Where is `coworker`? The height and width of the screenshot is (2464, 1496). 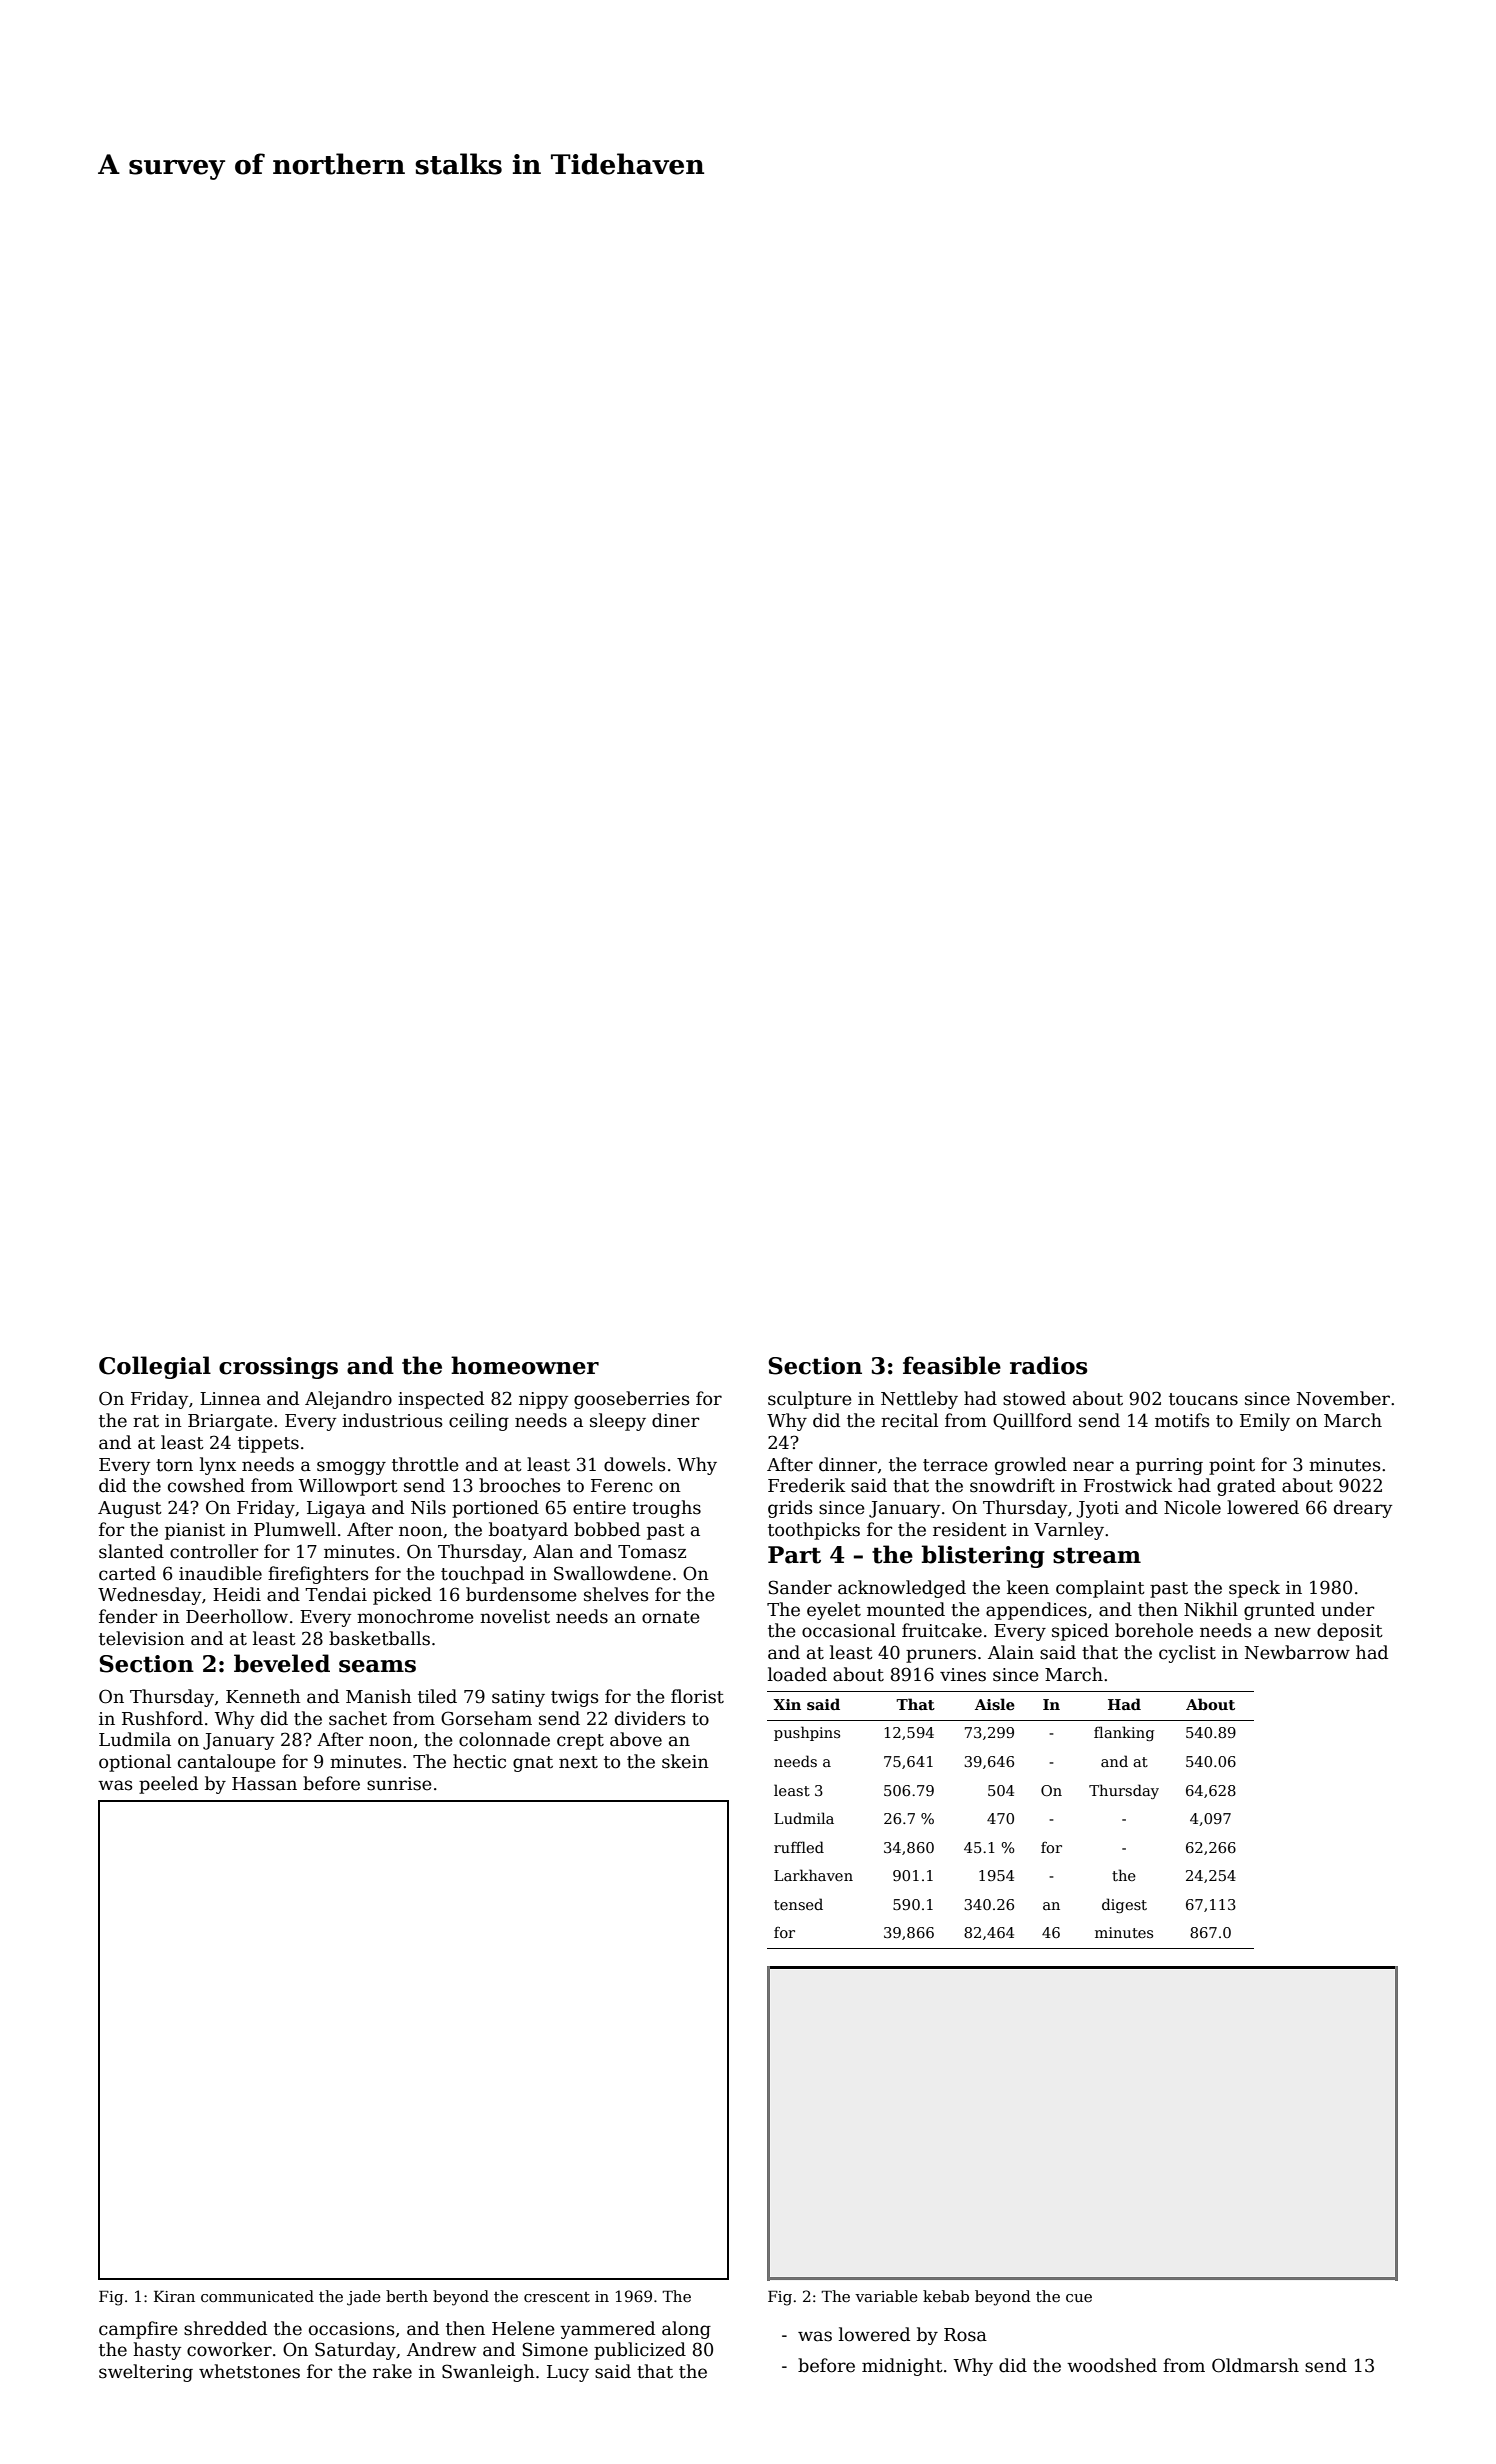
coworker is located at coordinates (229, 2349).
